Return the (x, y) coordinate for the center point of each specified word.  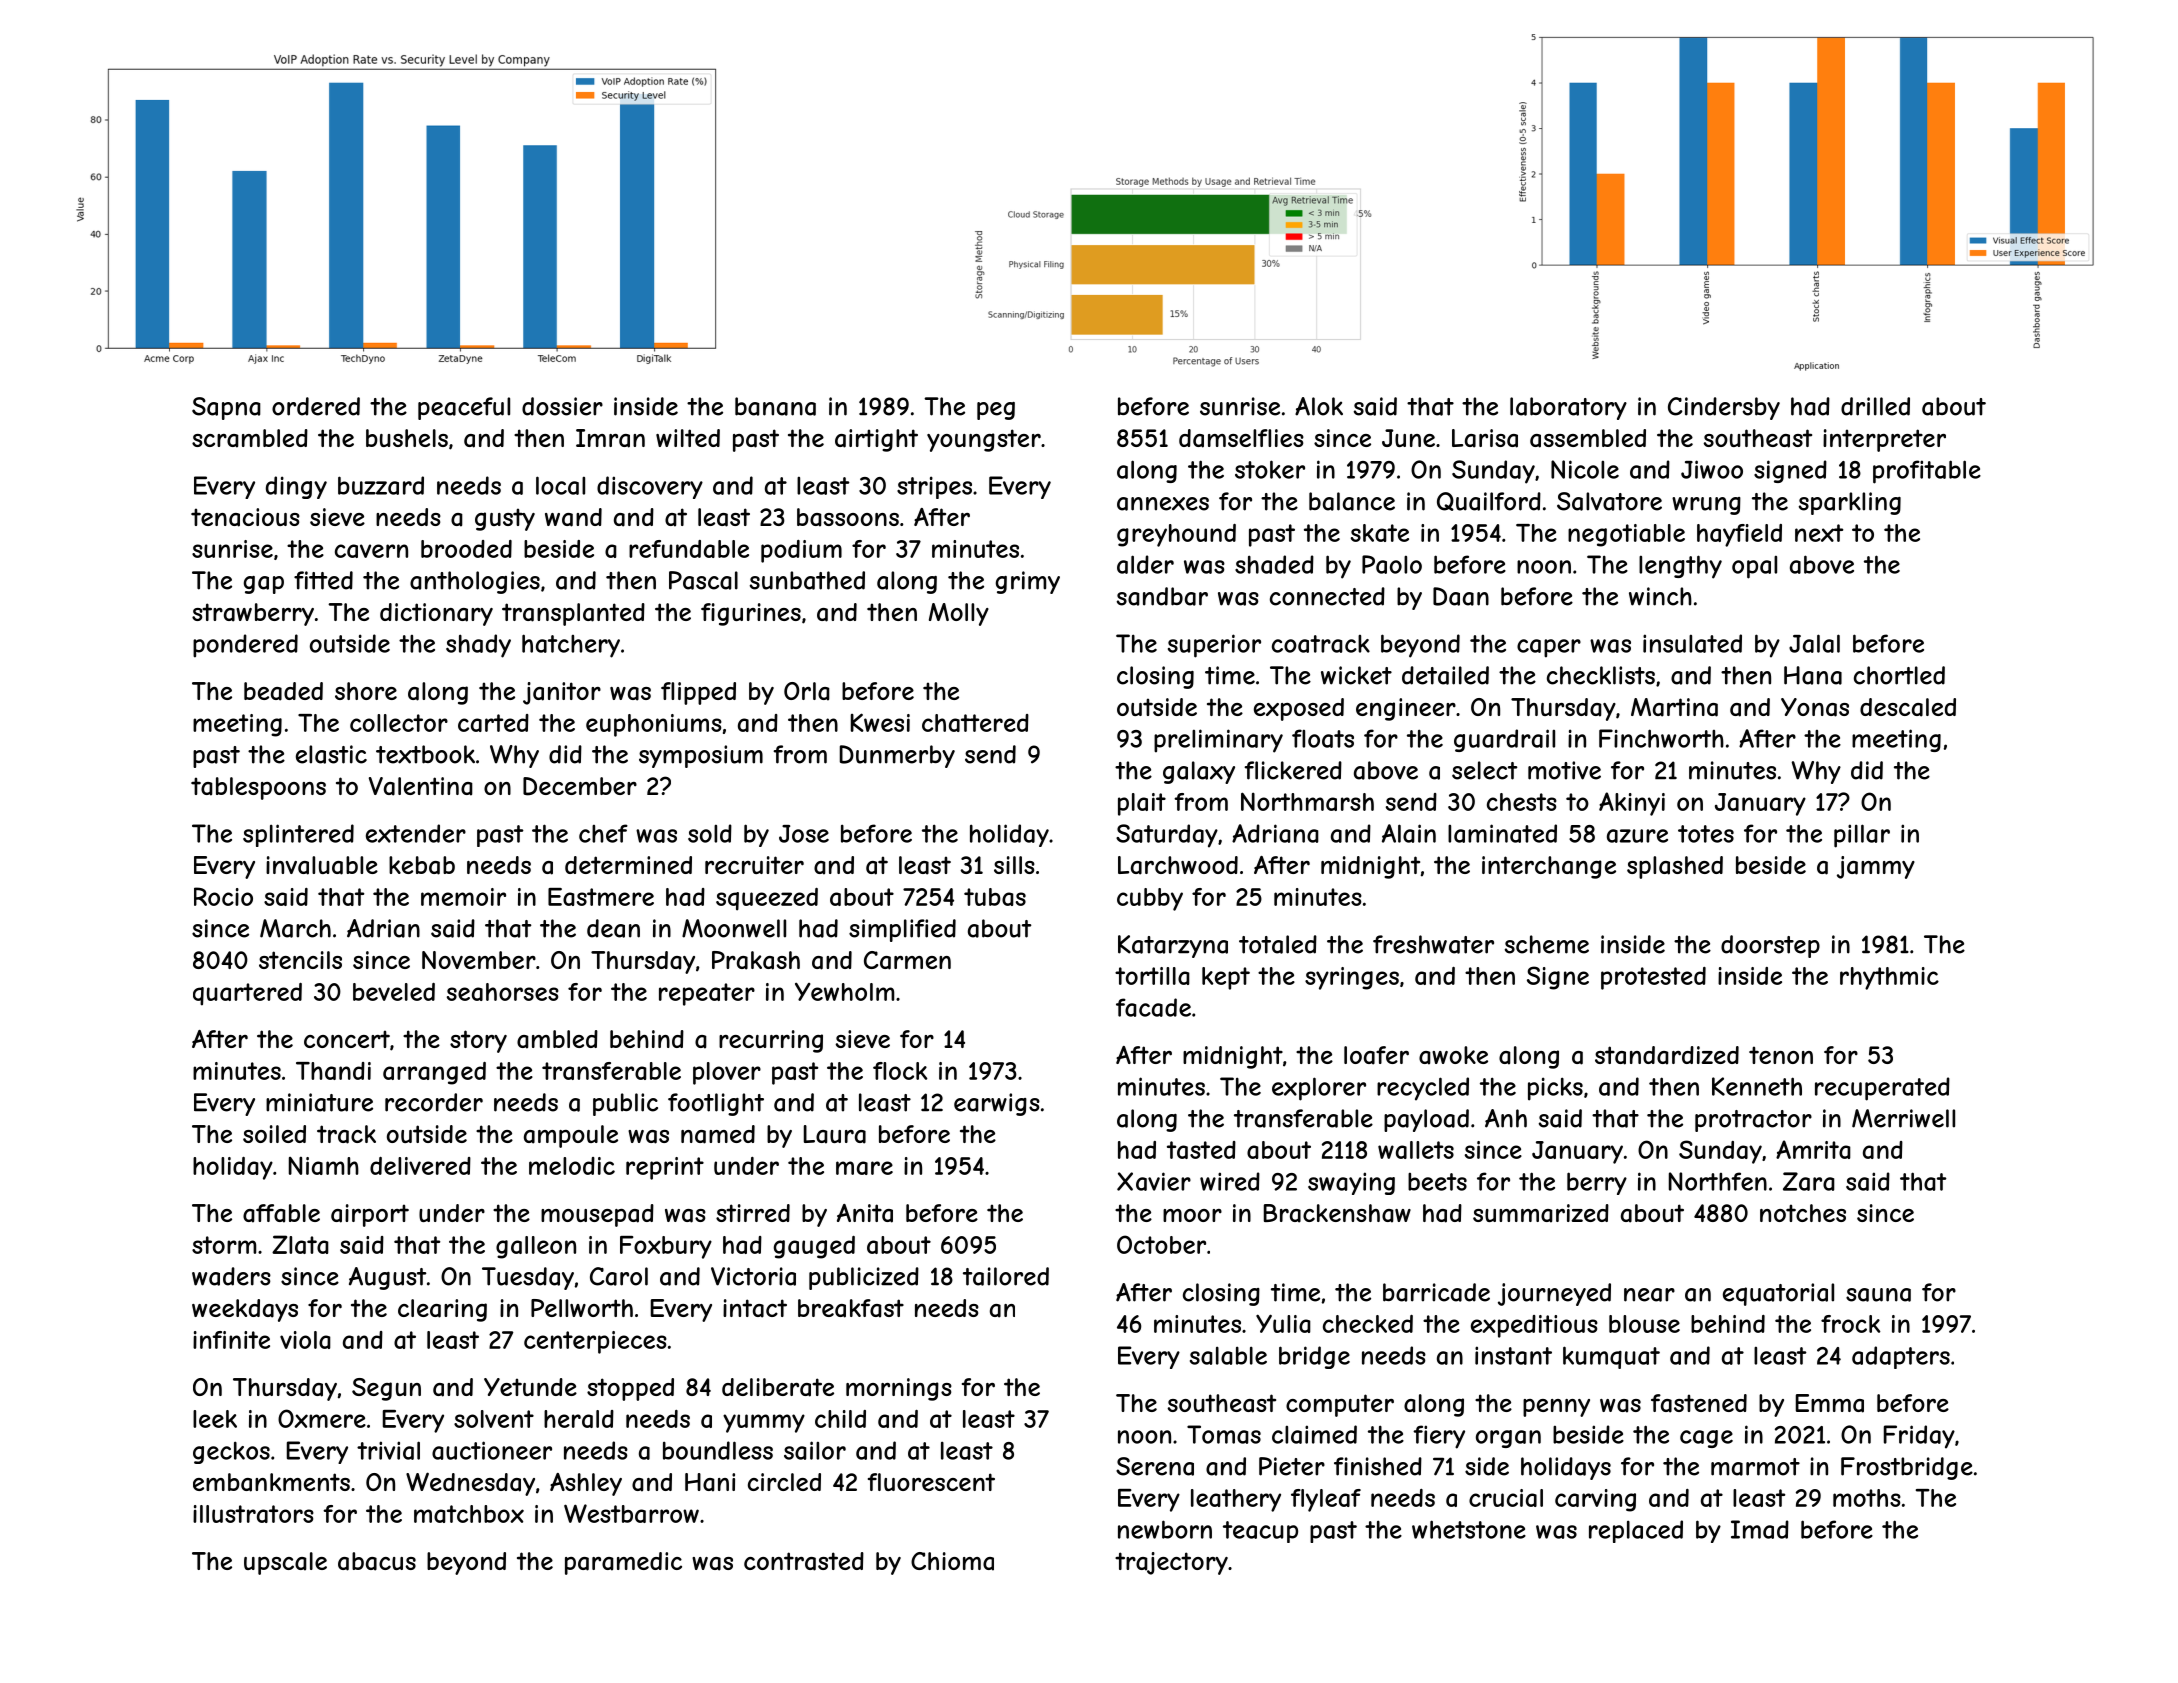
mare (864, 1168)
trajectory (1171, 1563)
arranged (434, 1073)
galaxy (1199, 772)
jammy (1876, 867)
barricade (1436, 1292)
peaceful (464, 408)
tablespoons (258, 788)
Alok (1319, 406)
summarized (1541, 1213)
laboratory (1568, 408)
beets (1437, 1182)
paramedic (623, 1563)
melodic (572, 1166)
